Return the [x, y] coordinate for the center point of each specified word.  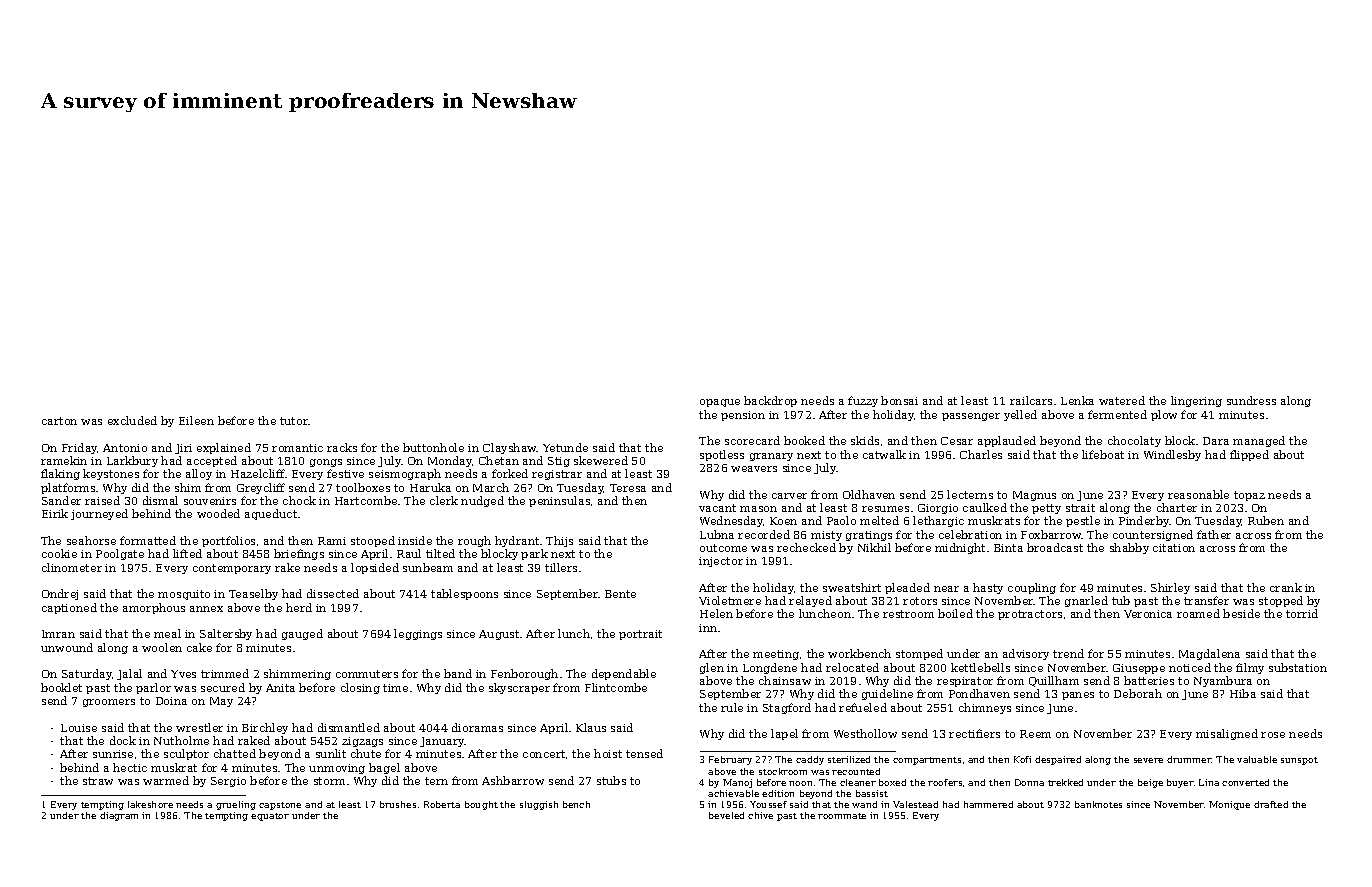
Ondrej [60, 594]
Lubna [717, 534]
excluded [132, 420]
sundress [1251, 400]
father [1214, 534]
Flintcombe [616, 687]
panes [1078, 696]
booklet [61, 687]
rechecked [806, 547]
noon [800, 783]
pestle [1083, 521]
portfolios [228, 541]
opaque [720, 403]
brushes [398, 804]
